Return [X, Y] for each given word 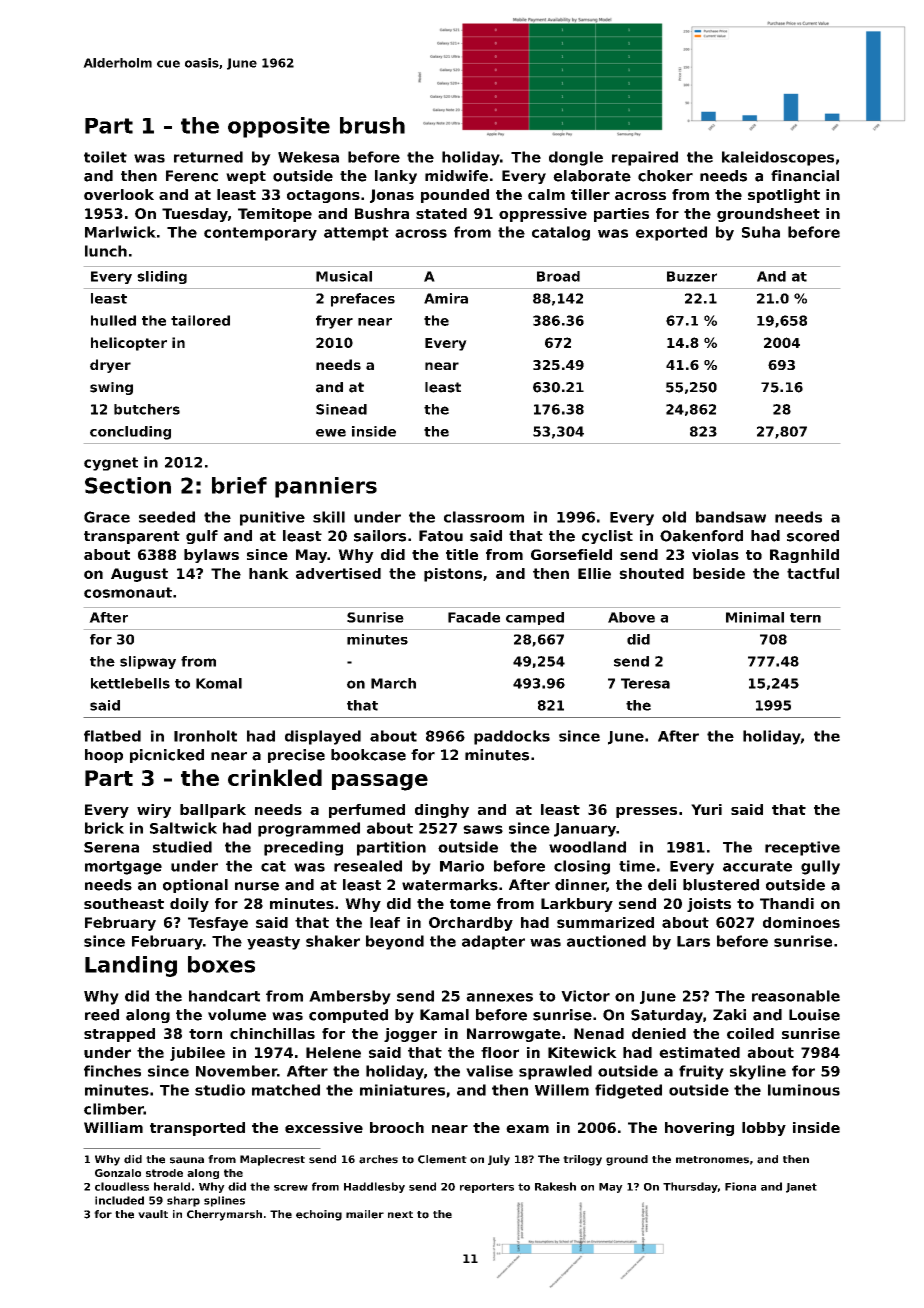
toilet [105, 157]
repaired [645, 158]
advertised [338, 573]
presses [646, 812]
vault [153, 1214]
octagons [323, 196]
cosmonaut [128, 592]
